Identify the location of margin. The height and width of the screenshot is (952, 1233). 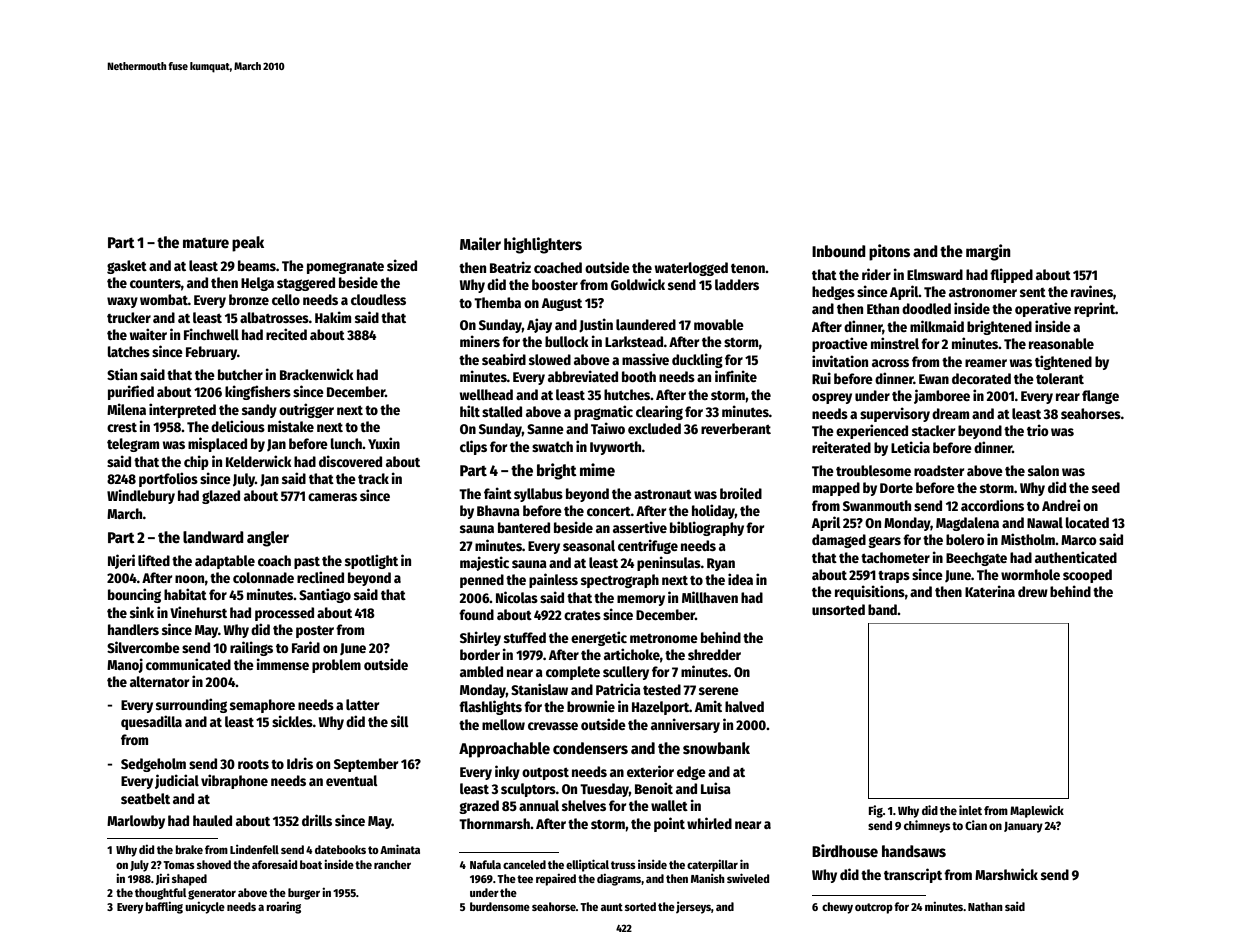
(988, 252).
